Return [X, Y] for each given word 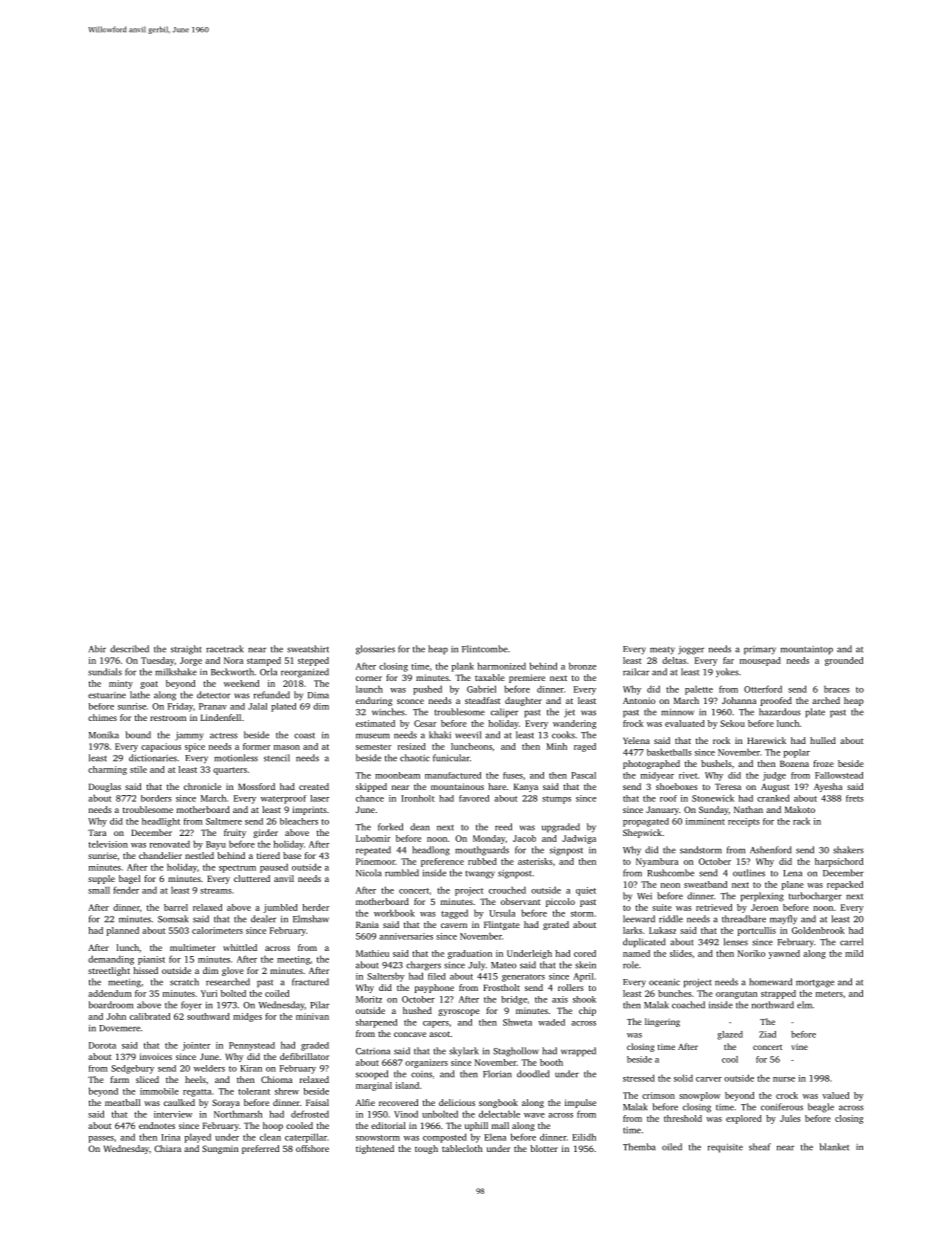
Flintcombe [485, 649]
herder [316, 907]
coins [421, 1074]
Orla [268, 672]
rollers [571, 987]
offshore [312, 1148]
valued [835, 1095]
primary [760, 650]
